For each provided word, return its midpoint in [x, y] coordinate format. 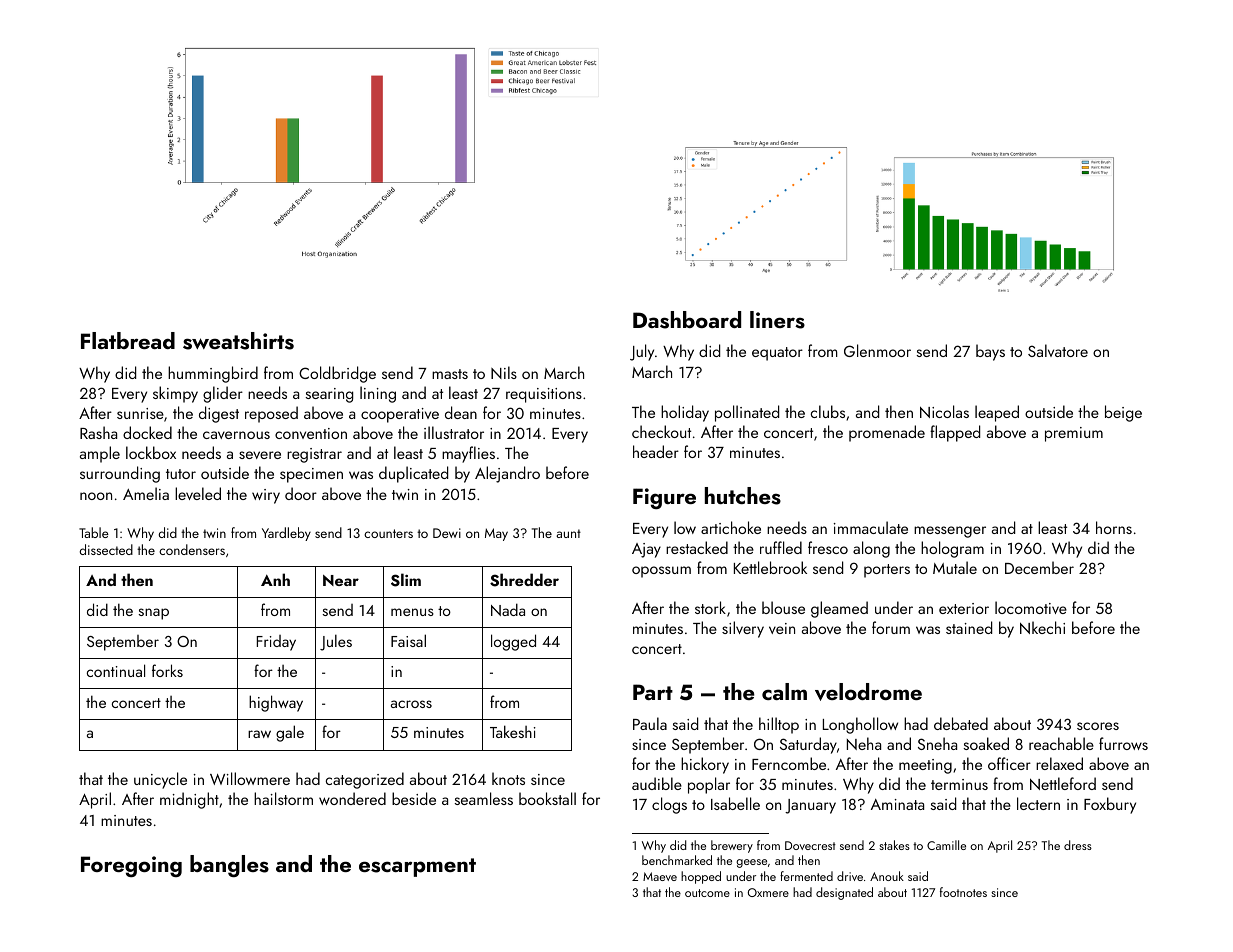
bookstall [547, 798]
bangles [229, 866]
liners [777, 320]
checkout [661, 431]
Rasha [98, 432]
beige [1123, 413]
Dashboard [687, 320]
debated [961, 723]
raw [259, 734]
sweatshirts [238, 341]
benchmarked [677, 860]
